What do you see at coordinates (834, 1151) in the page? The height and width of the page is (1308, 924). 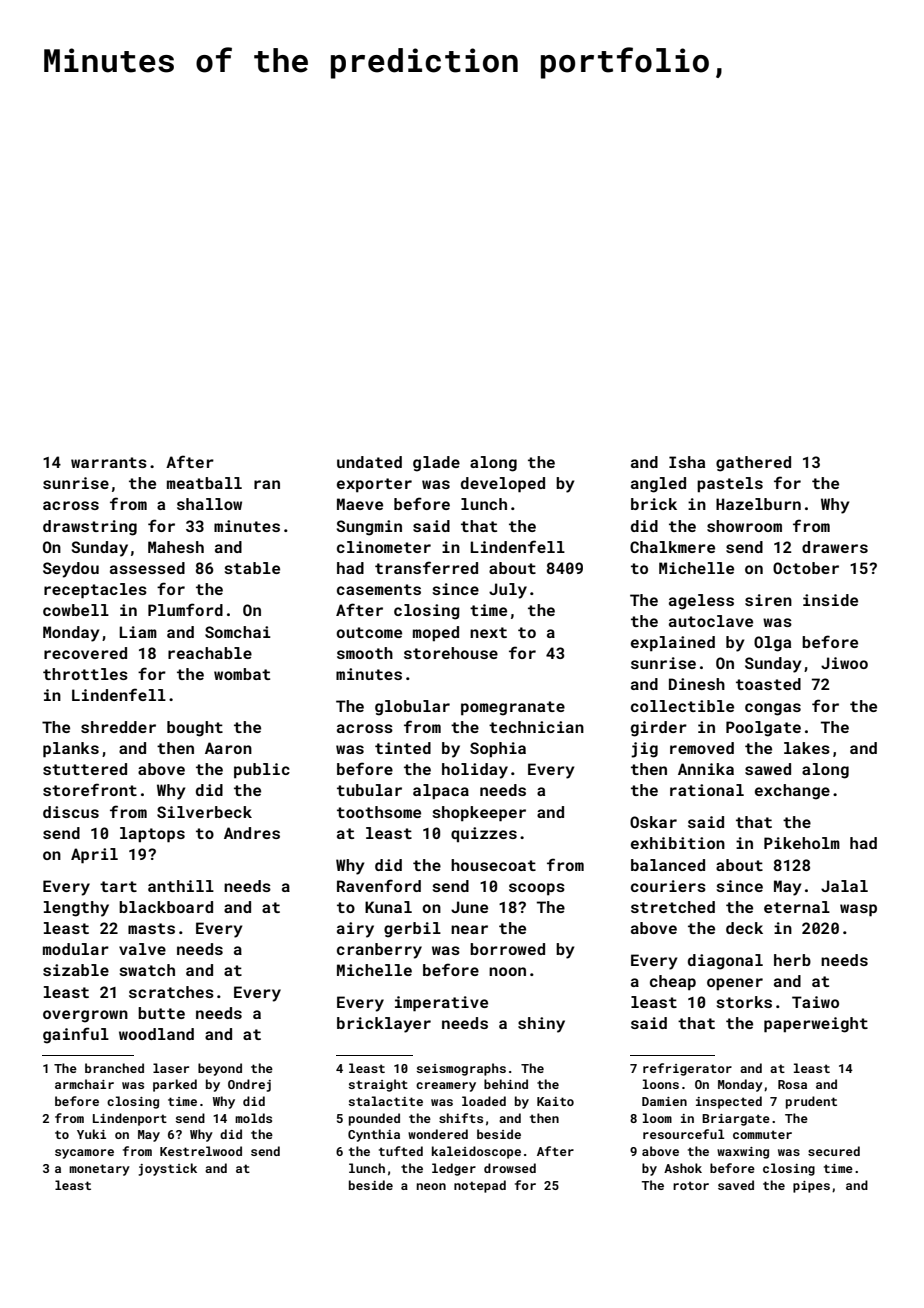 I see `secured` at bounding box center [834, 1151].
